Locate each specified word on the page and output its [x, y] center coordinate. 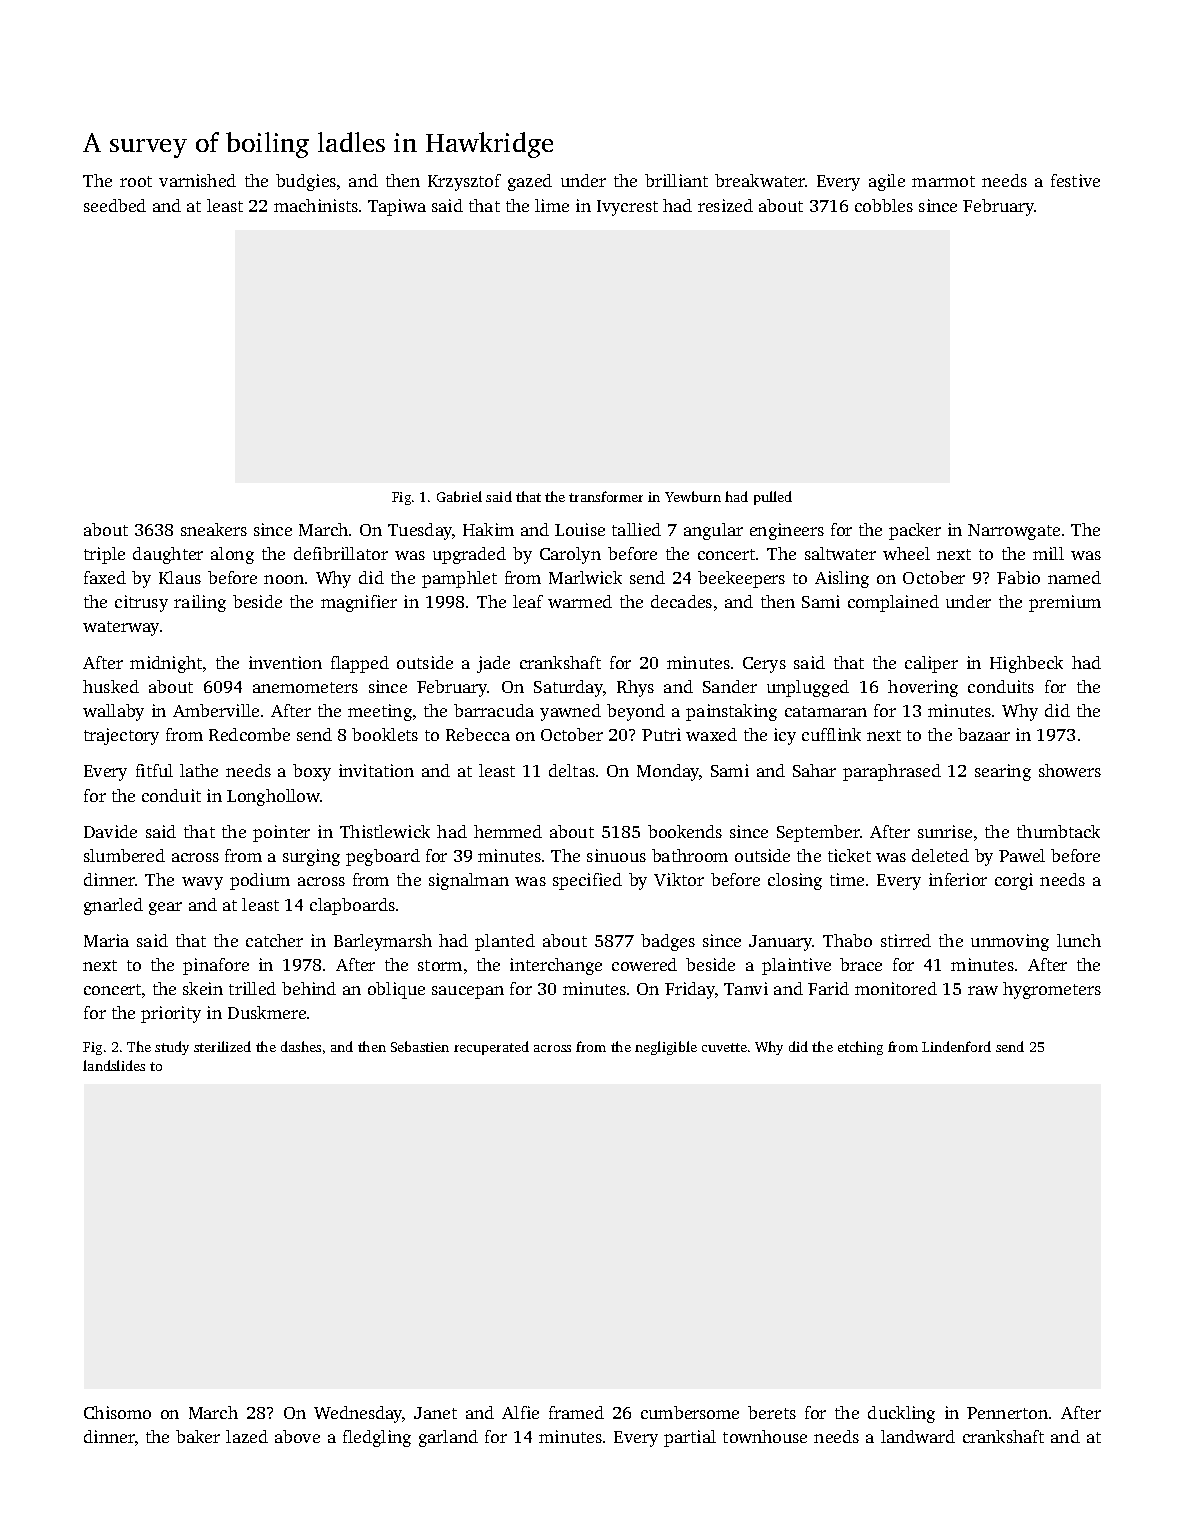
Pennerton [1007, 1413]
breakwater [760, 180]
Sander [730, 686]
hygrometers [1052, 990]
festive [1075, 180]
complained [893, 603]
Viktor [679, 879]
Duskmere [267, 1012]
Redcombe [249, 734]
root [136, 181]
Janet [435, 1413]
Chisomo [117, 1412]
